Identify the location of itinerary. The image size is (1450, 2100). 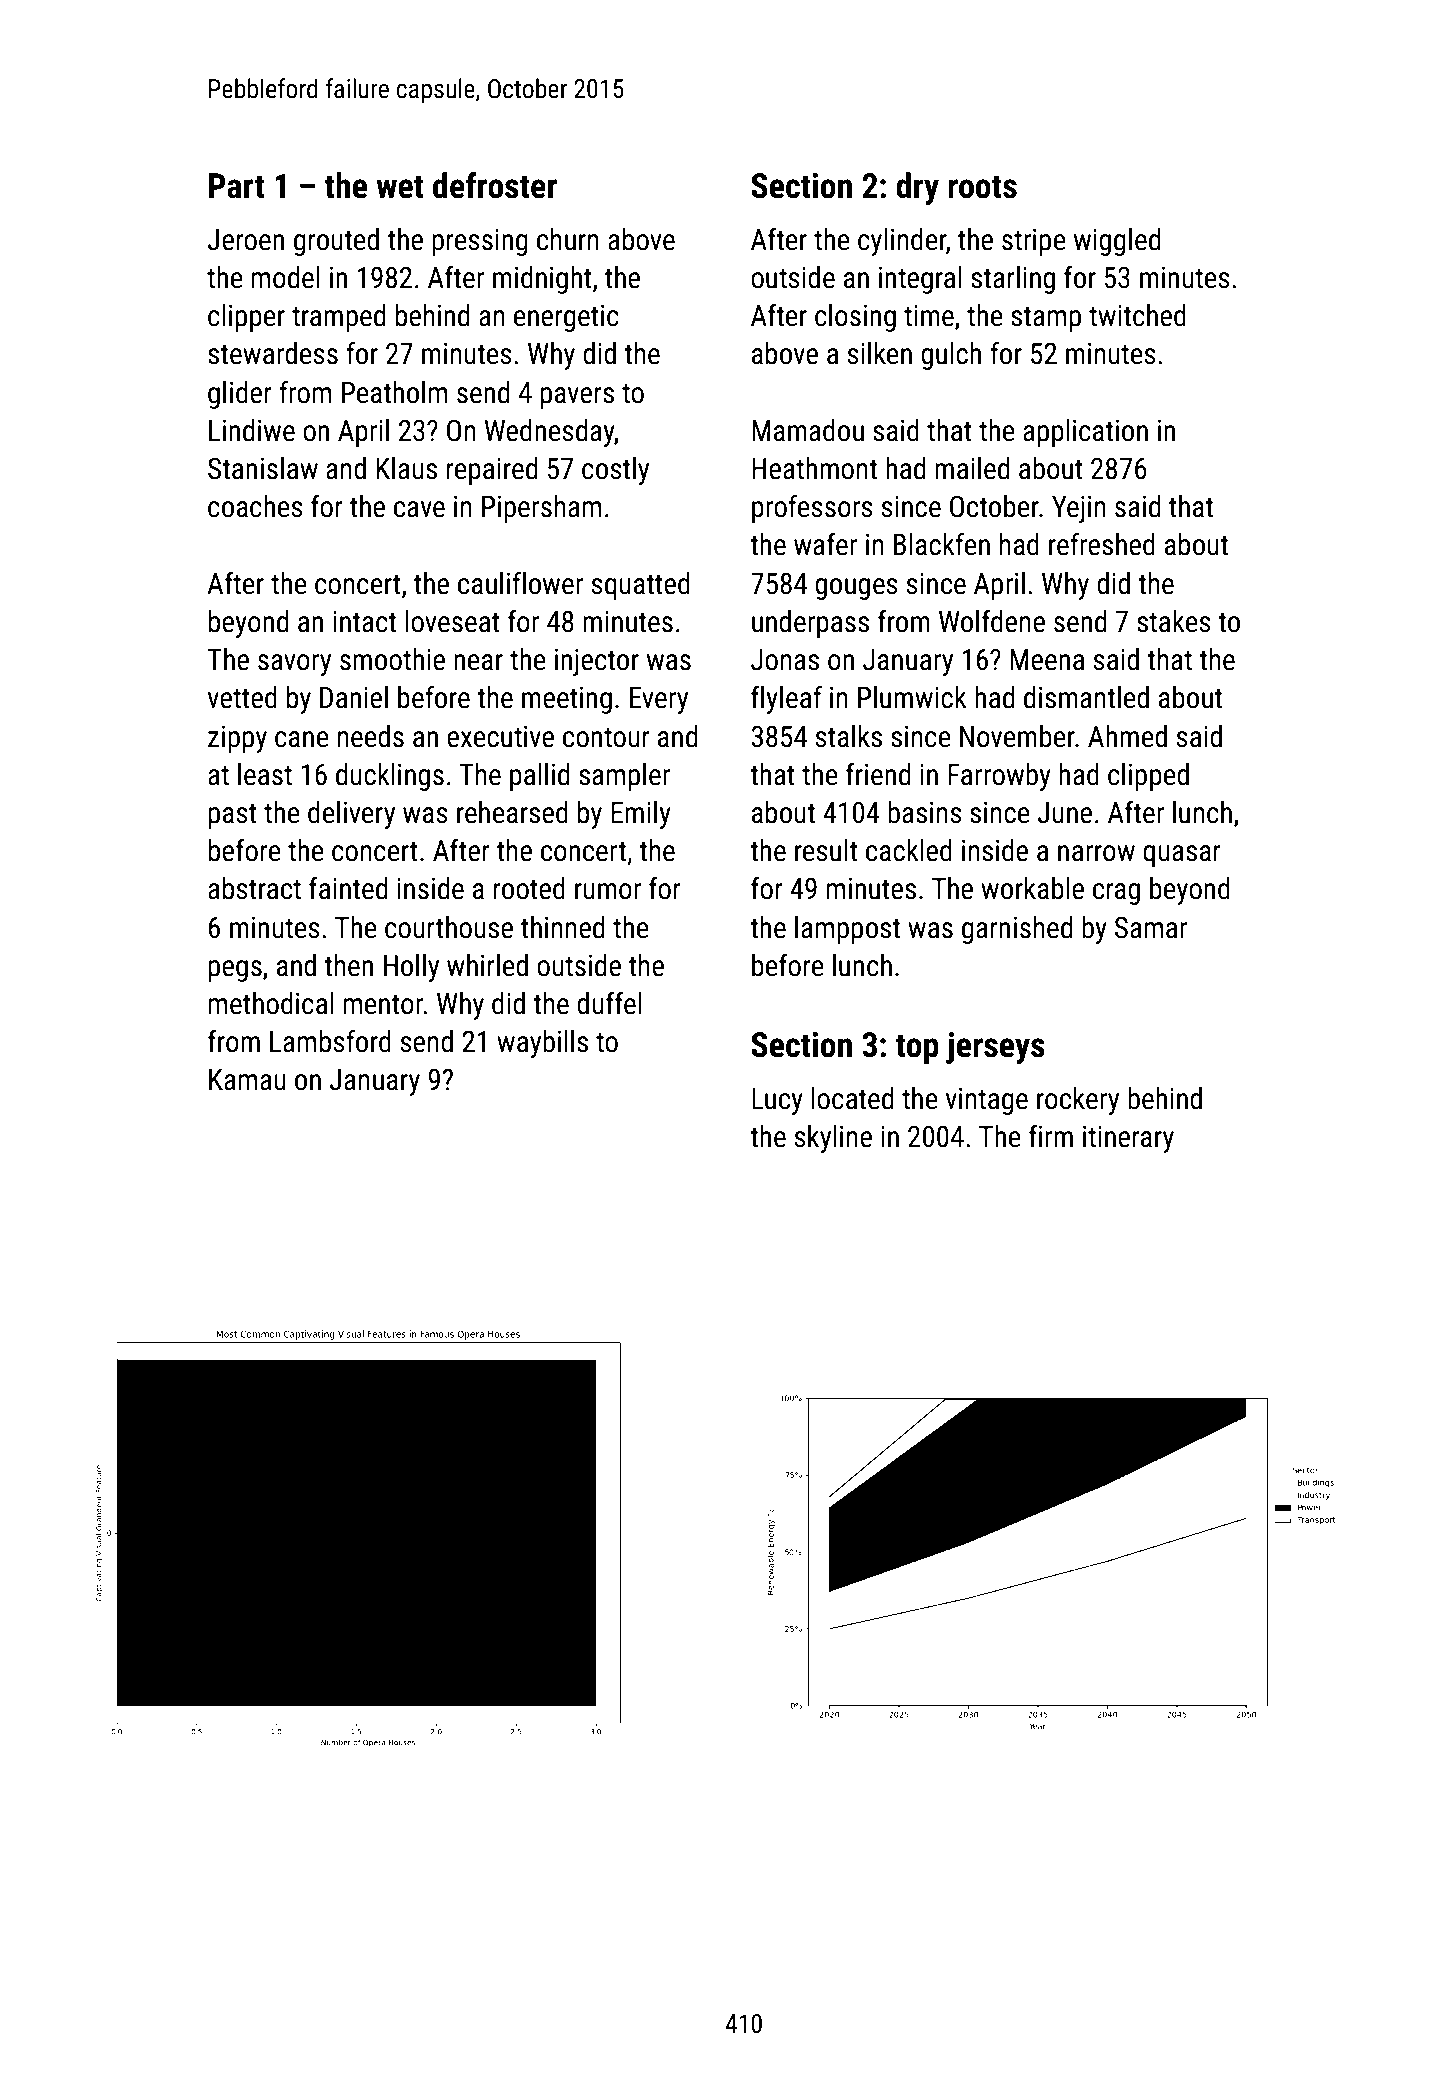
(1128, 1139).
